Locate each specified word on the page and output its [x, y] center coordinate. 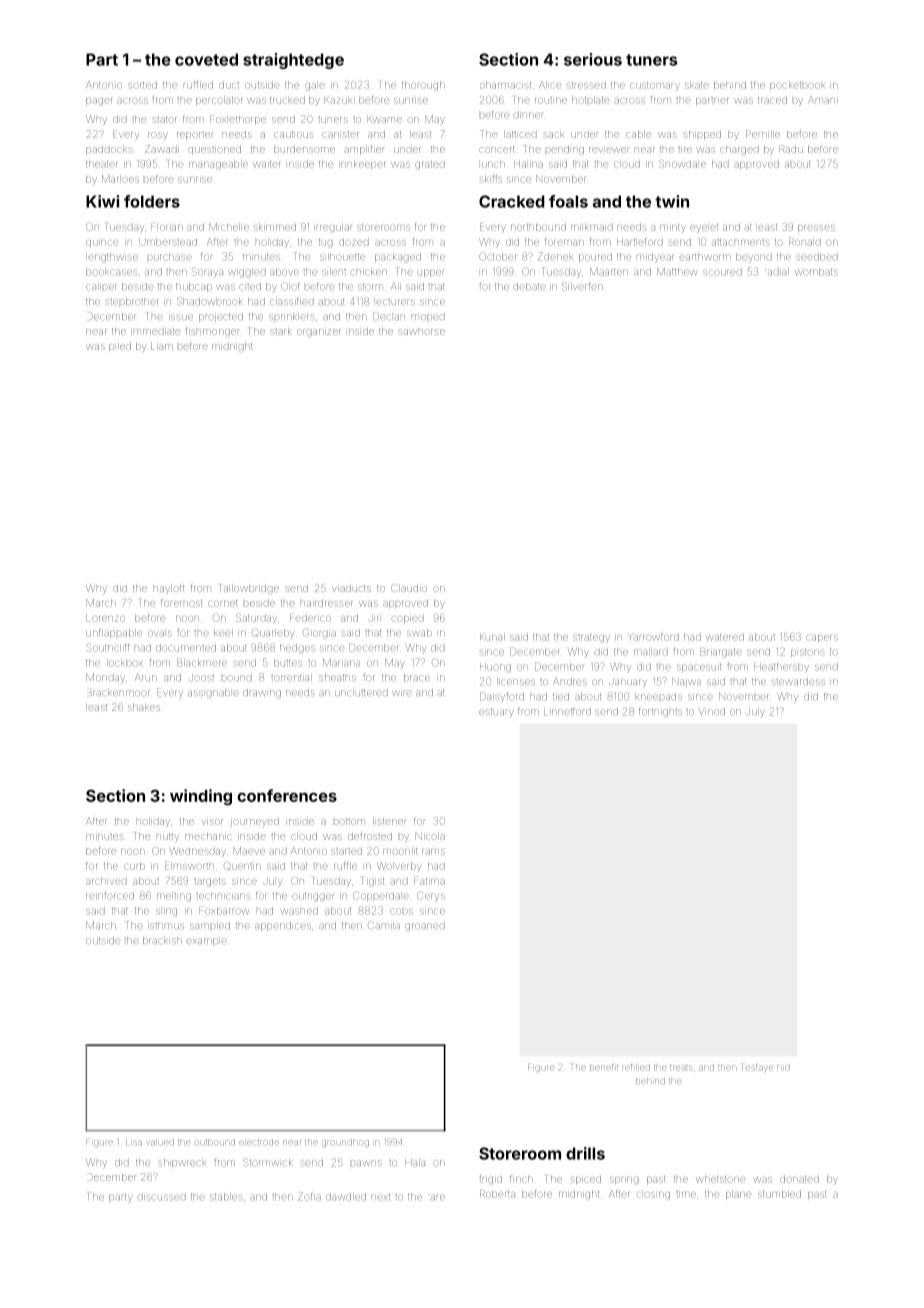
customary [655, 86]
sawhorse [421, 332]
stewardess [798, 681]
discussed [161, 1197]
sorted [142, 85]
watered [725, 637]
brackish [162, 940]
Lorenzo [105, 618]
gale [315, 87]
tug [326, 243]
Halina [528, 164]
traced [772, 100]
